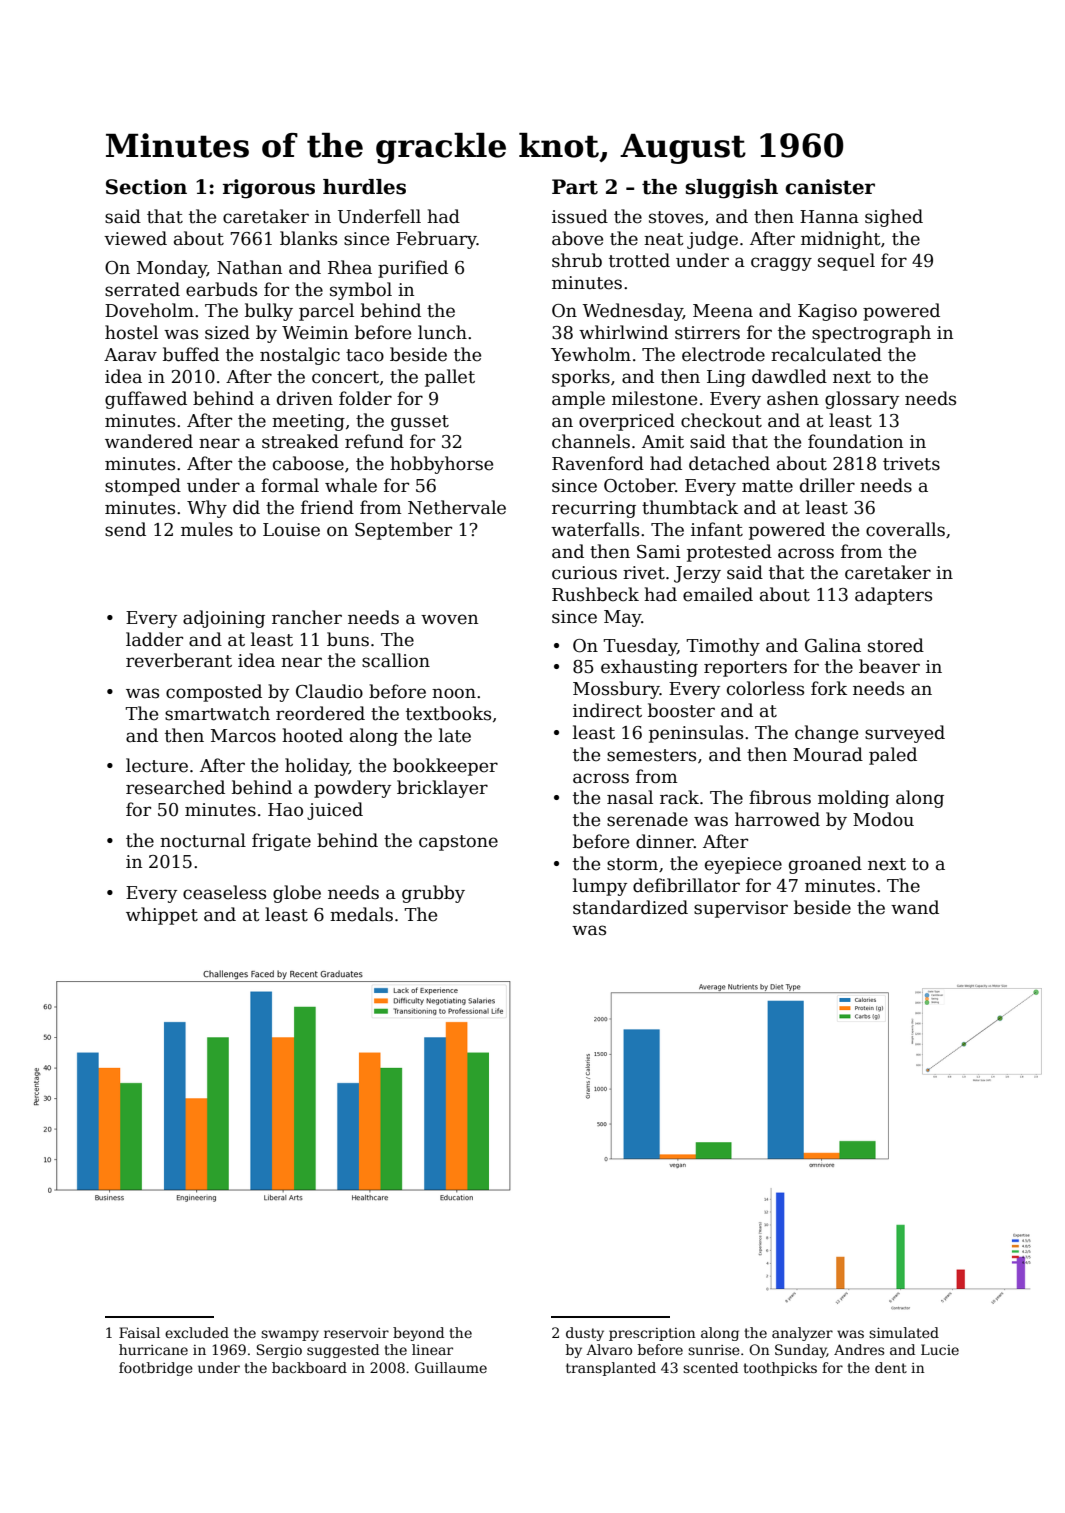  Describe the element at coordinates (454, 693) in the image. I see `noon` at that location.
